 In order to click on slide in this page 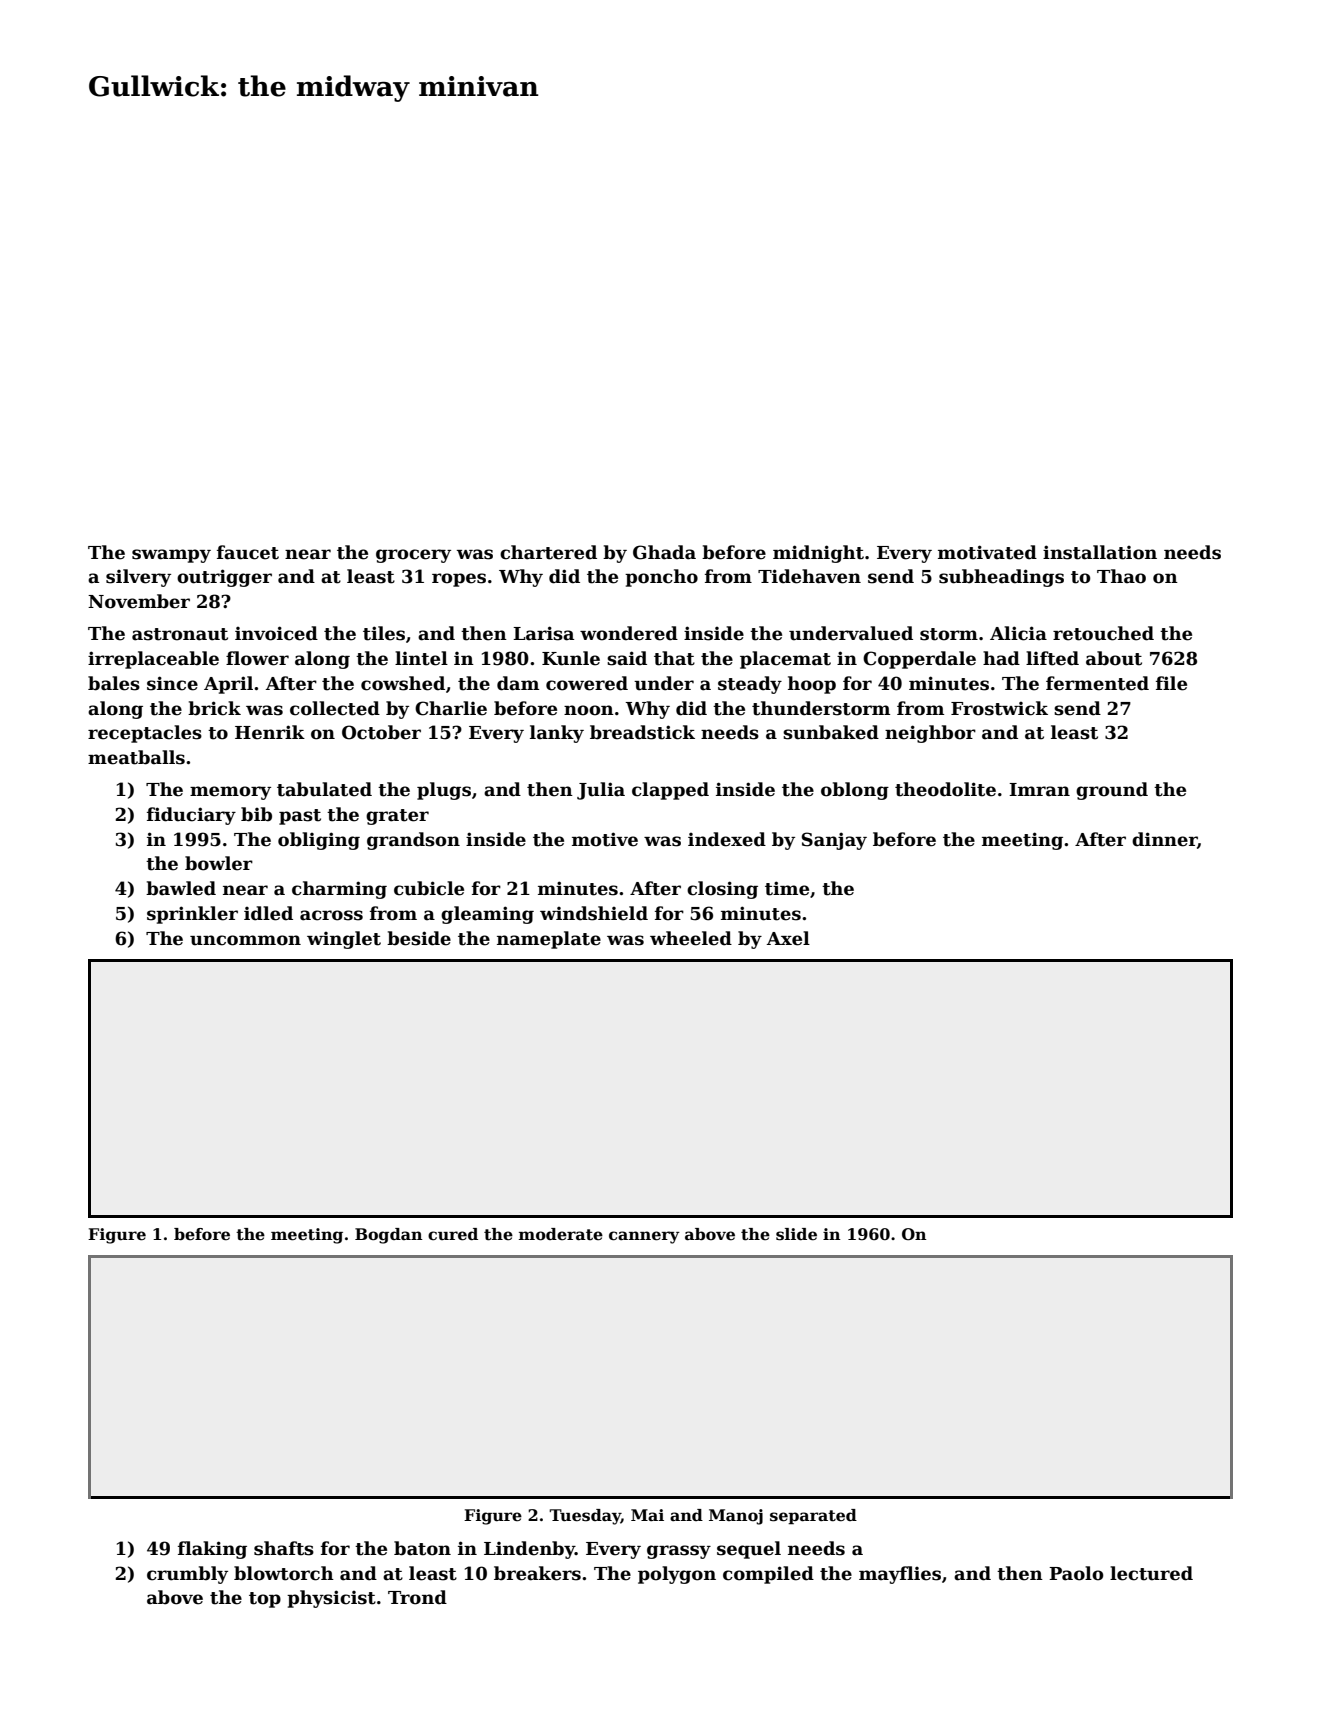, I will do `click(796, 1234)`.
